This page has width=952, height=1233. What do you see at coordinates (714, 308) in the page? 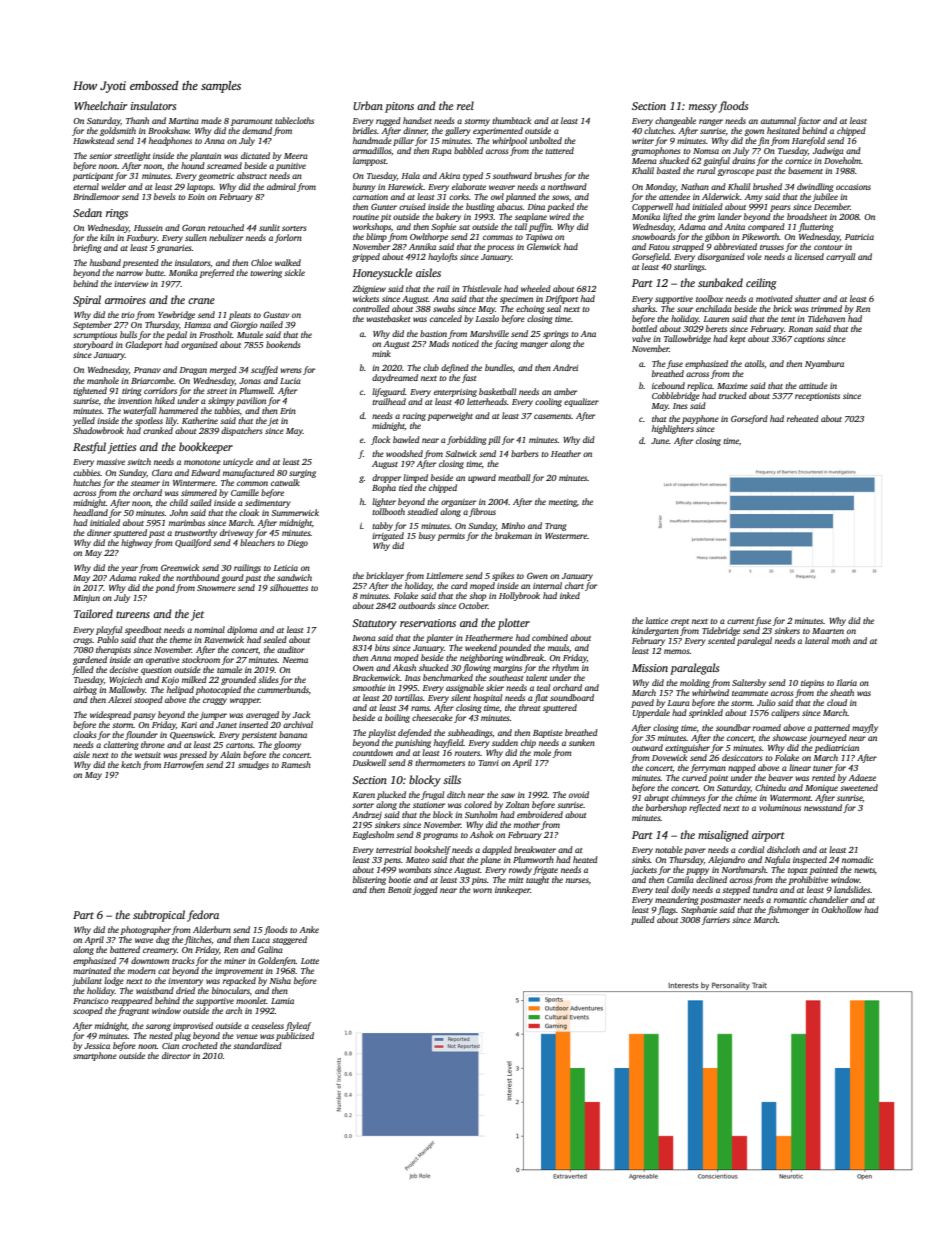
I see `enchilada` at bounding box center [714, 308].
